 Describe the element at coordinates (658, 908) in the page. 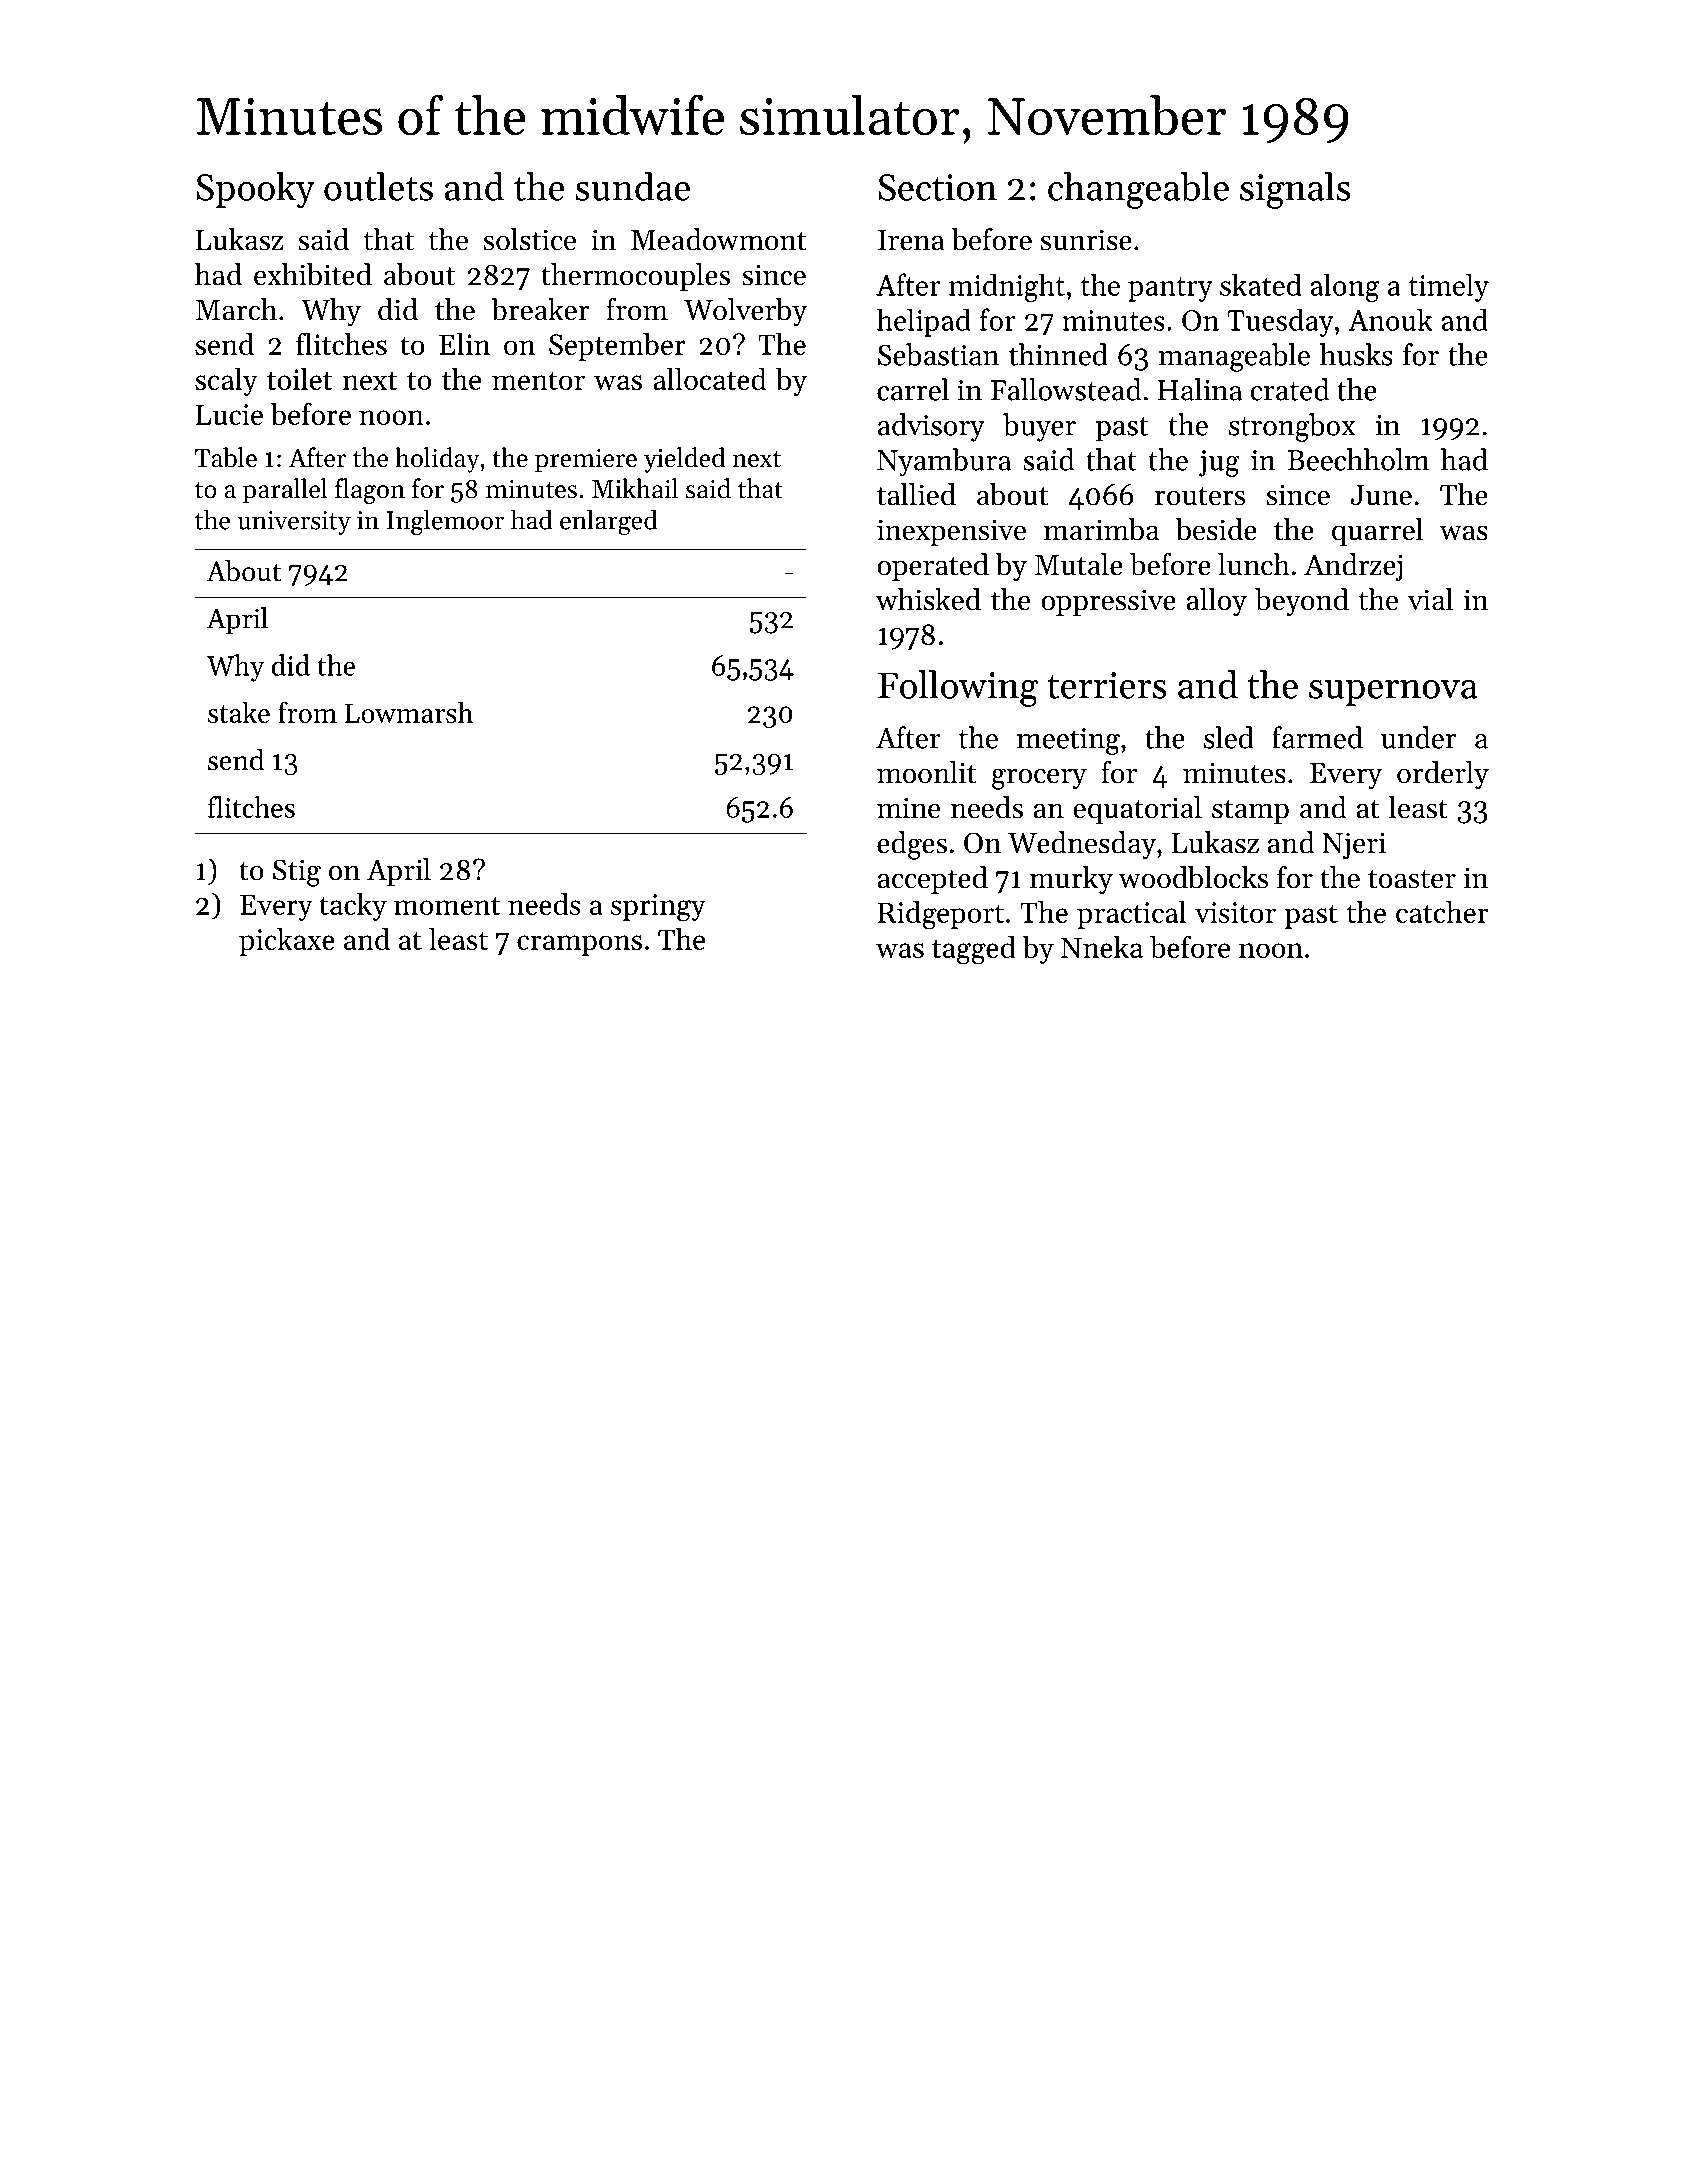

I see `springy` at that location.
